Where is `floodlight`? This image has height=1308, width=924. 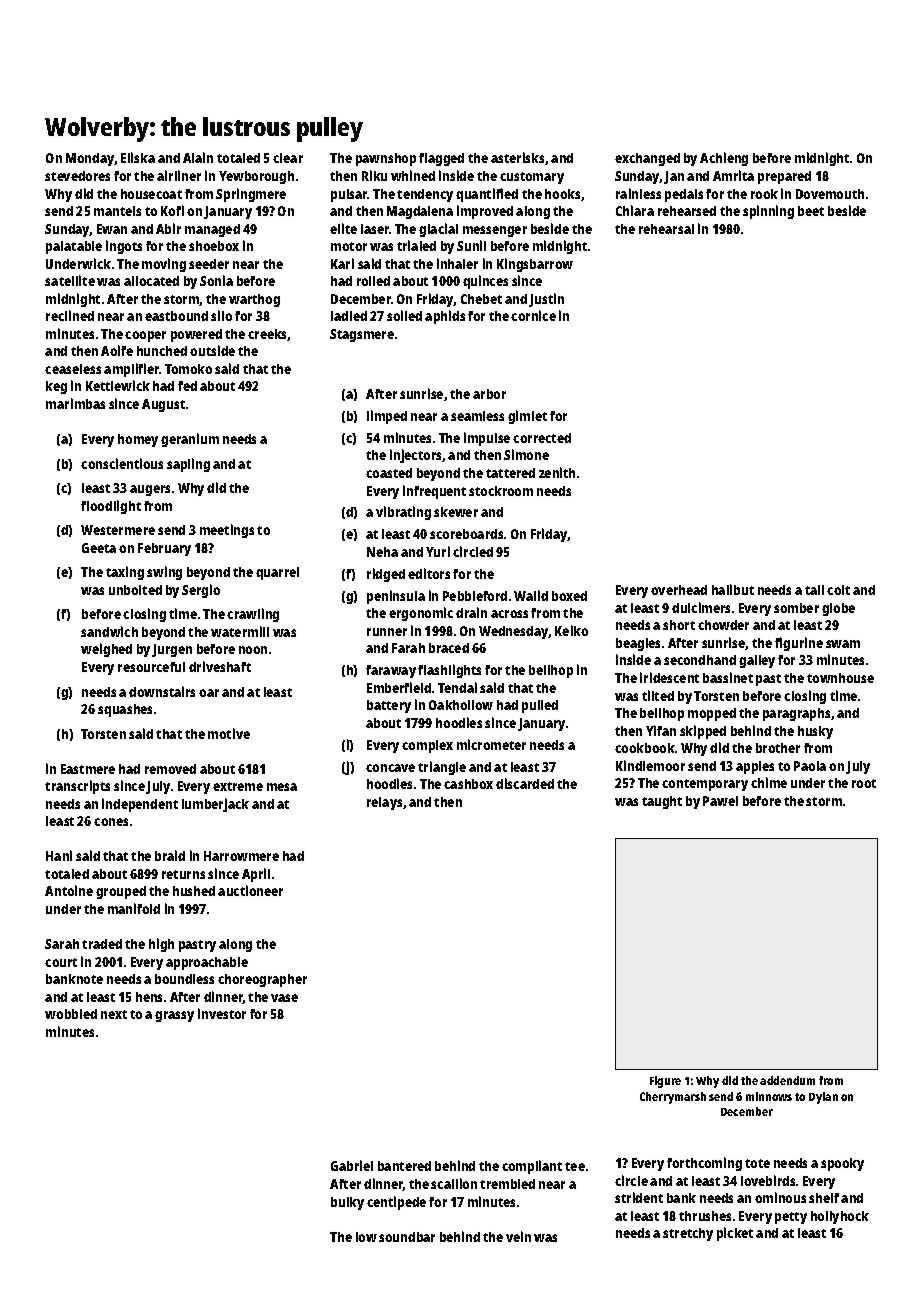 floodlight is located at coordinates (111, 507).
